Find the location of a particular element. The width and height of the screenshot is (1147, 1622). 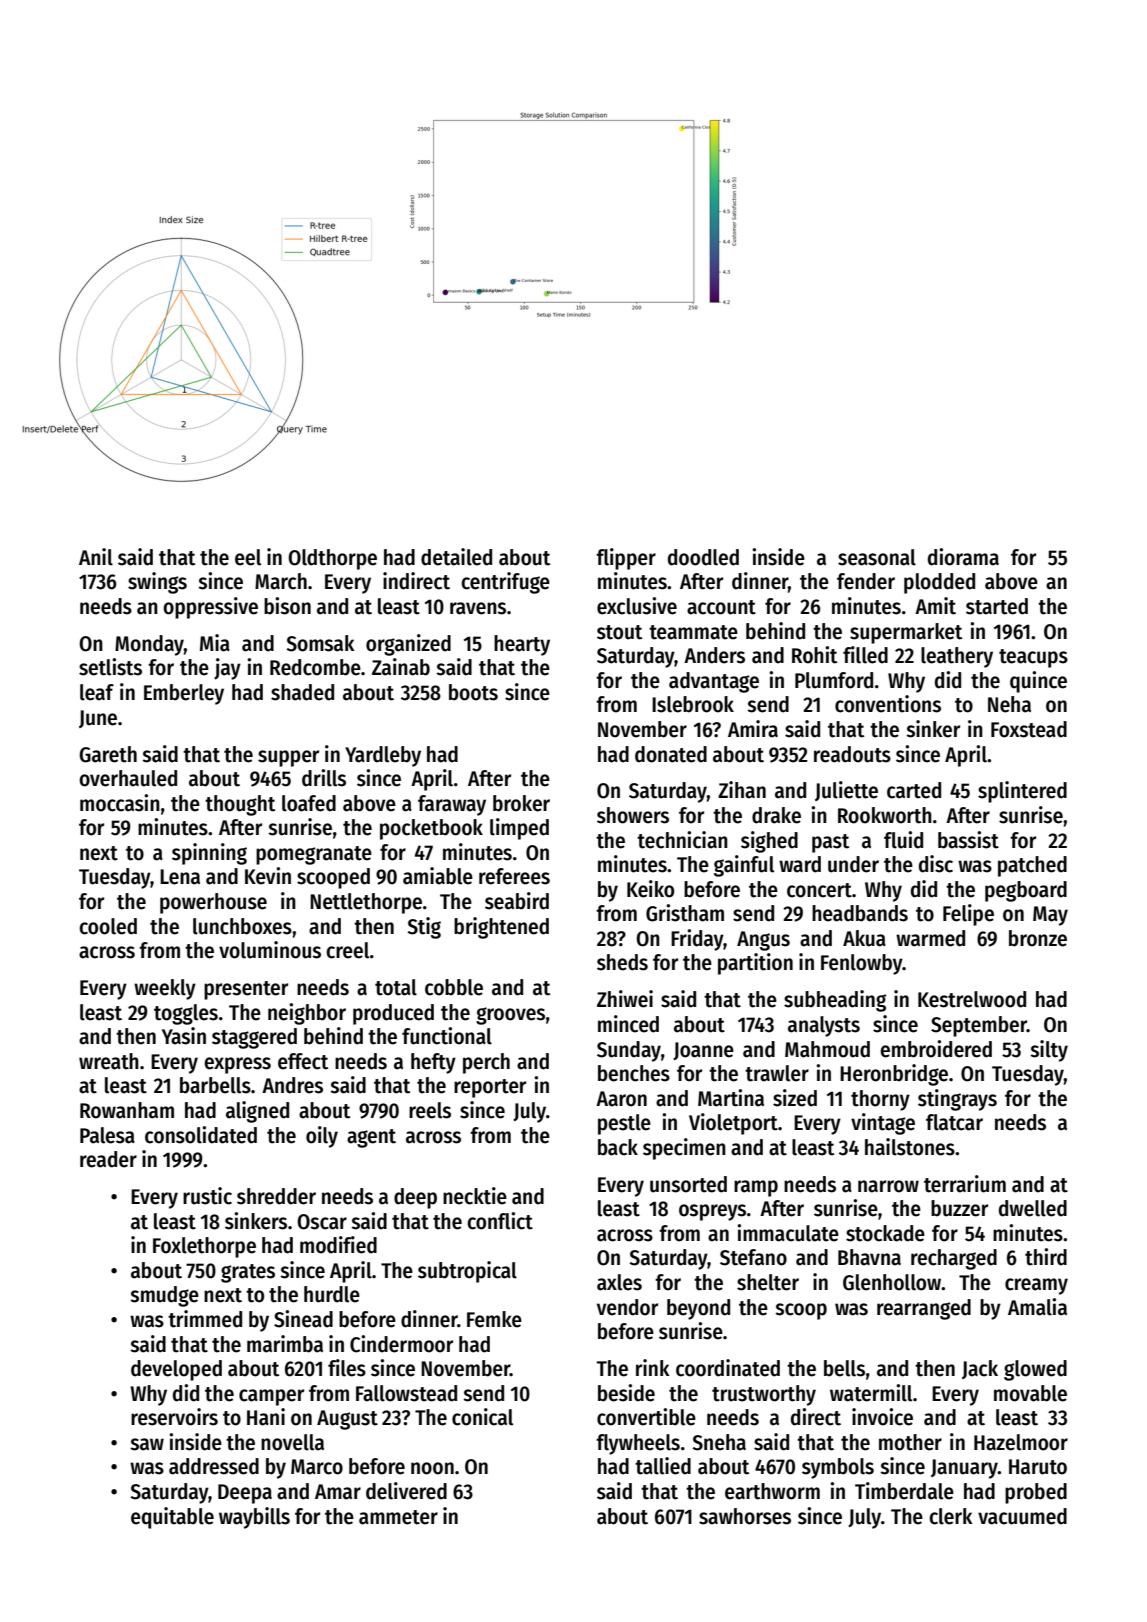

Lena is located at coordinates (180, 877).
